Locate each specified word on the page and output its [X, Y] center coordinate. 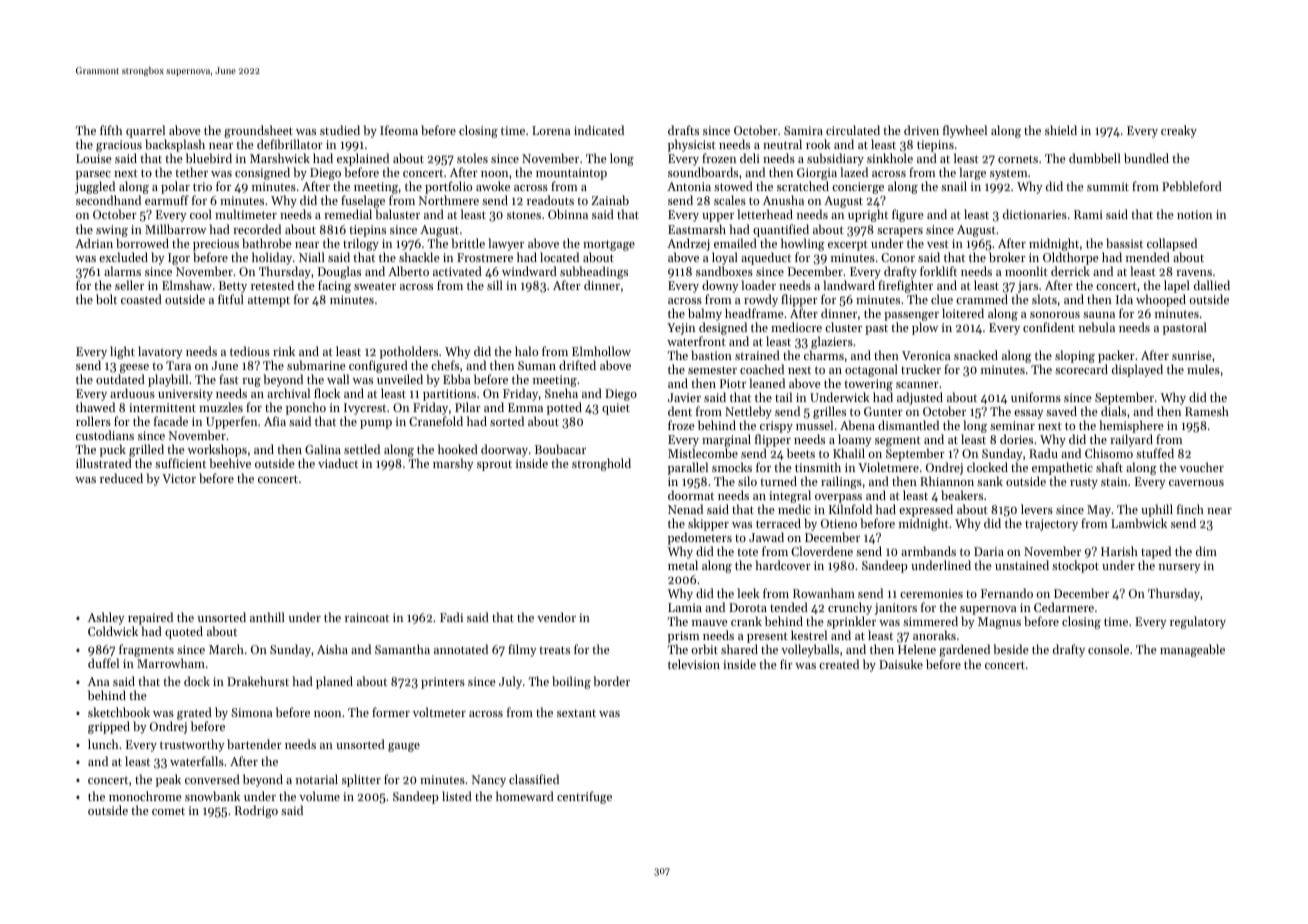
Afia [275, 421]
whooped [1161, 300]
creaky [1179, 131]
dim [1206, 551]
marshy [453, 464]
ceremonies [931, 593]
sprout [494, 465]
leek [748, 593]
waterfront [696, 341]
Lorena [551, 130]
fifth [111, 130]
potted [564, 408]
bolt [106, 299]
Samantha [402, 649]
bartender [254, 744]
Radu [1043, 453]
